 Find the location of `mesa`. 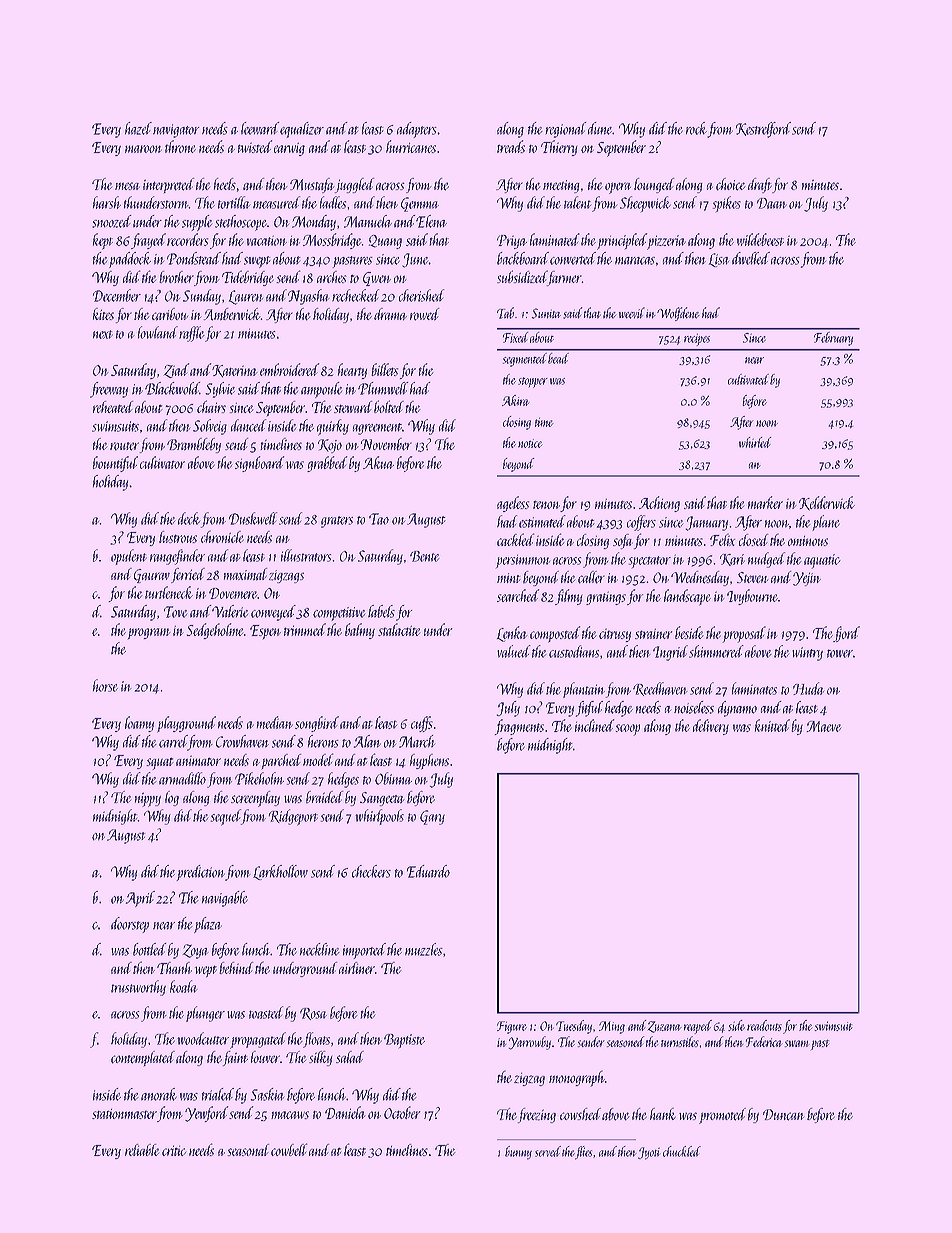

mesa is located at coordinates (127, 186).
